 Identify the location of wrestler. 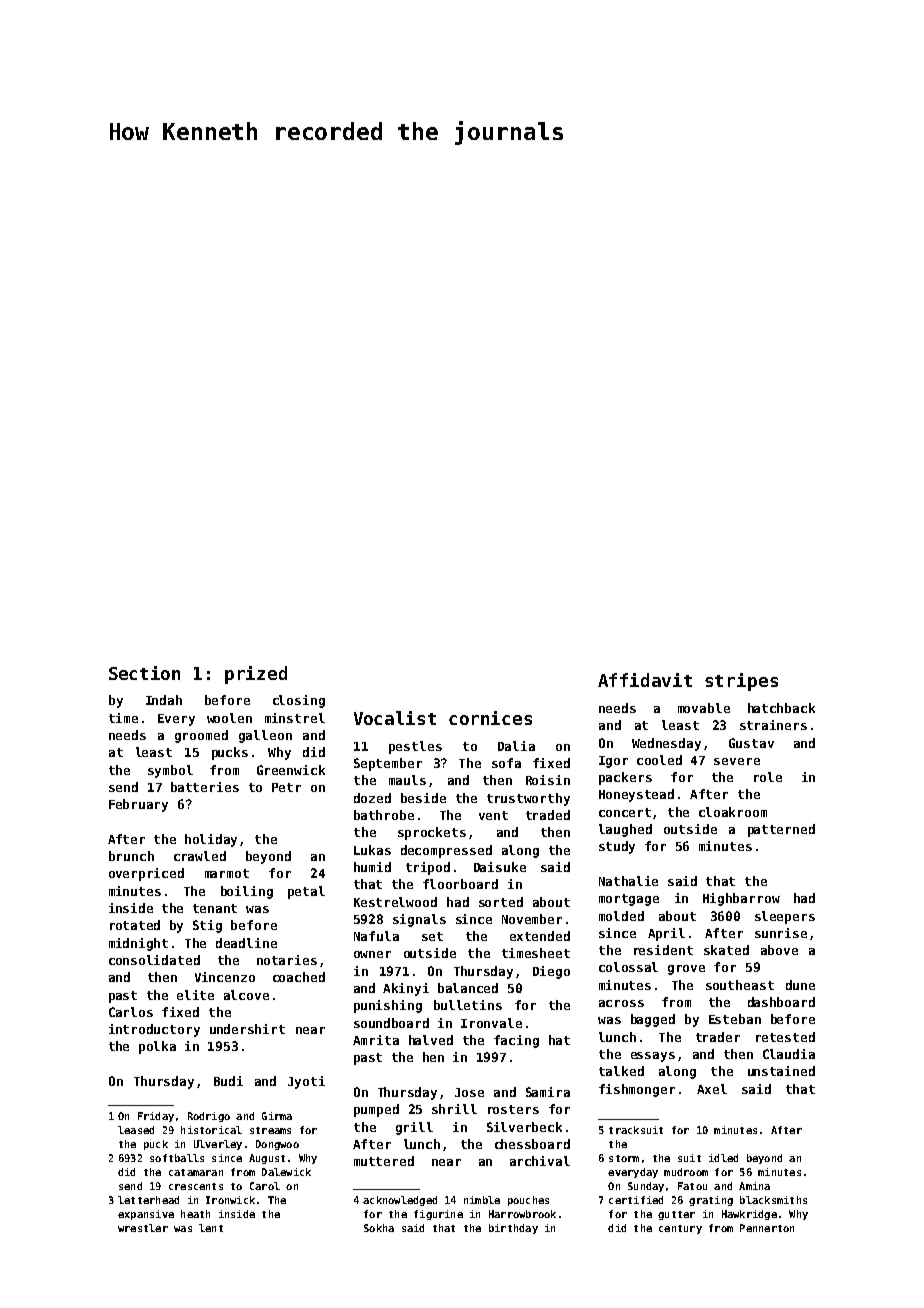
(143, 1228).
